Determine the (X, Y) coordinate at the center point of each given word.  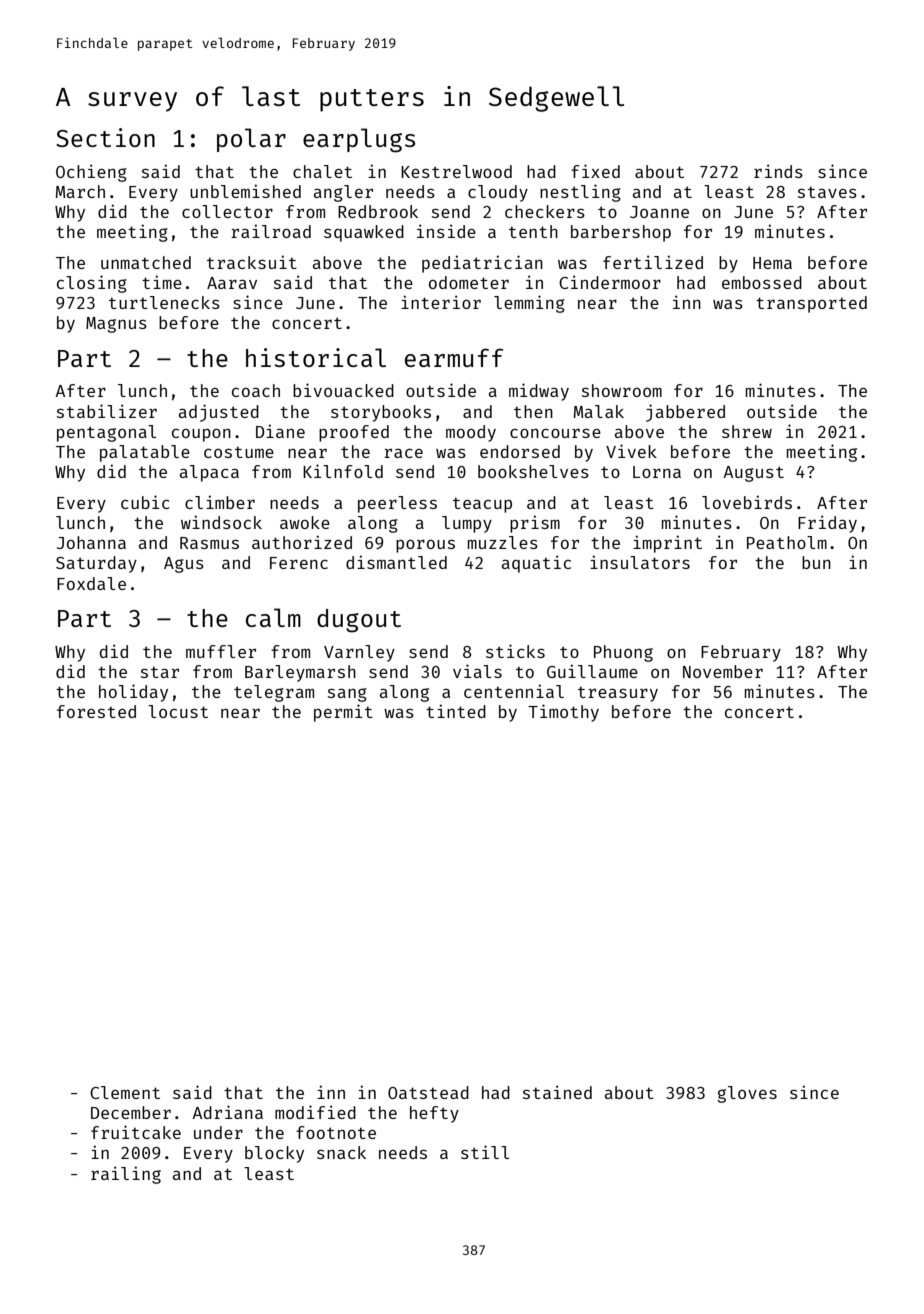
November (723, 671)
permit (343, 713)
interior (441, 302)
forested (96, 711)
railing (126, 1175)
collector (227, 211)
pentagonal (106, 433)
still (485, 1152)
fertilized (653, 262)
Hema (772, 263)
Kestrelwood (456, 171)
